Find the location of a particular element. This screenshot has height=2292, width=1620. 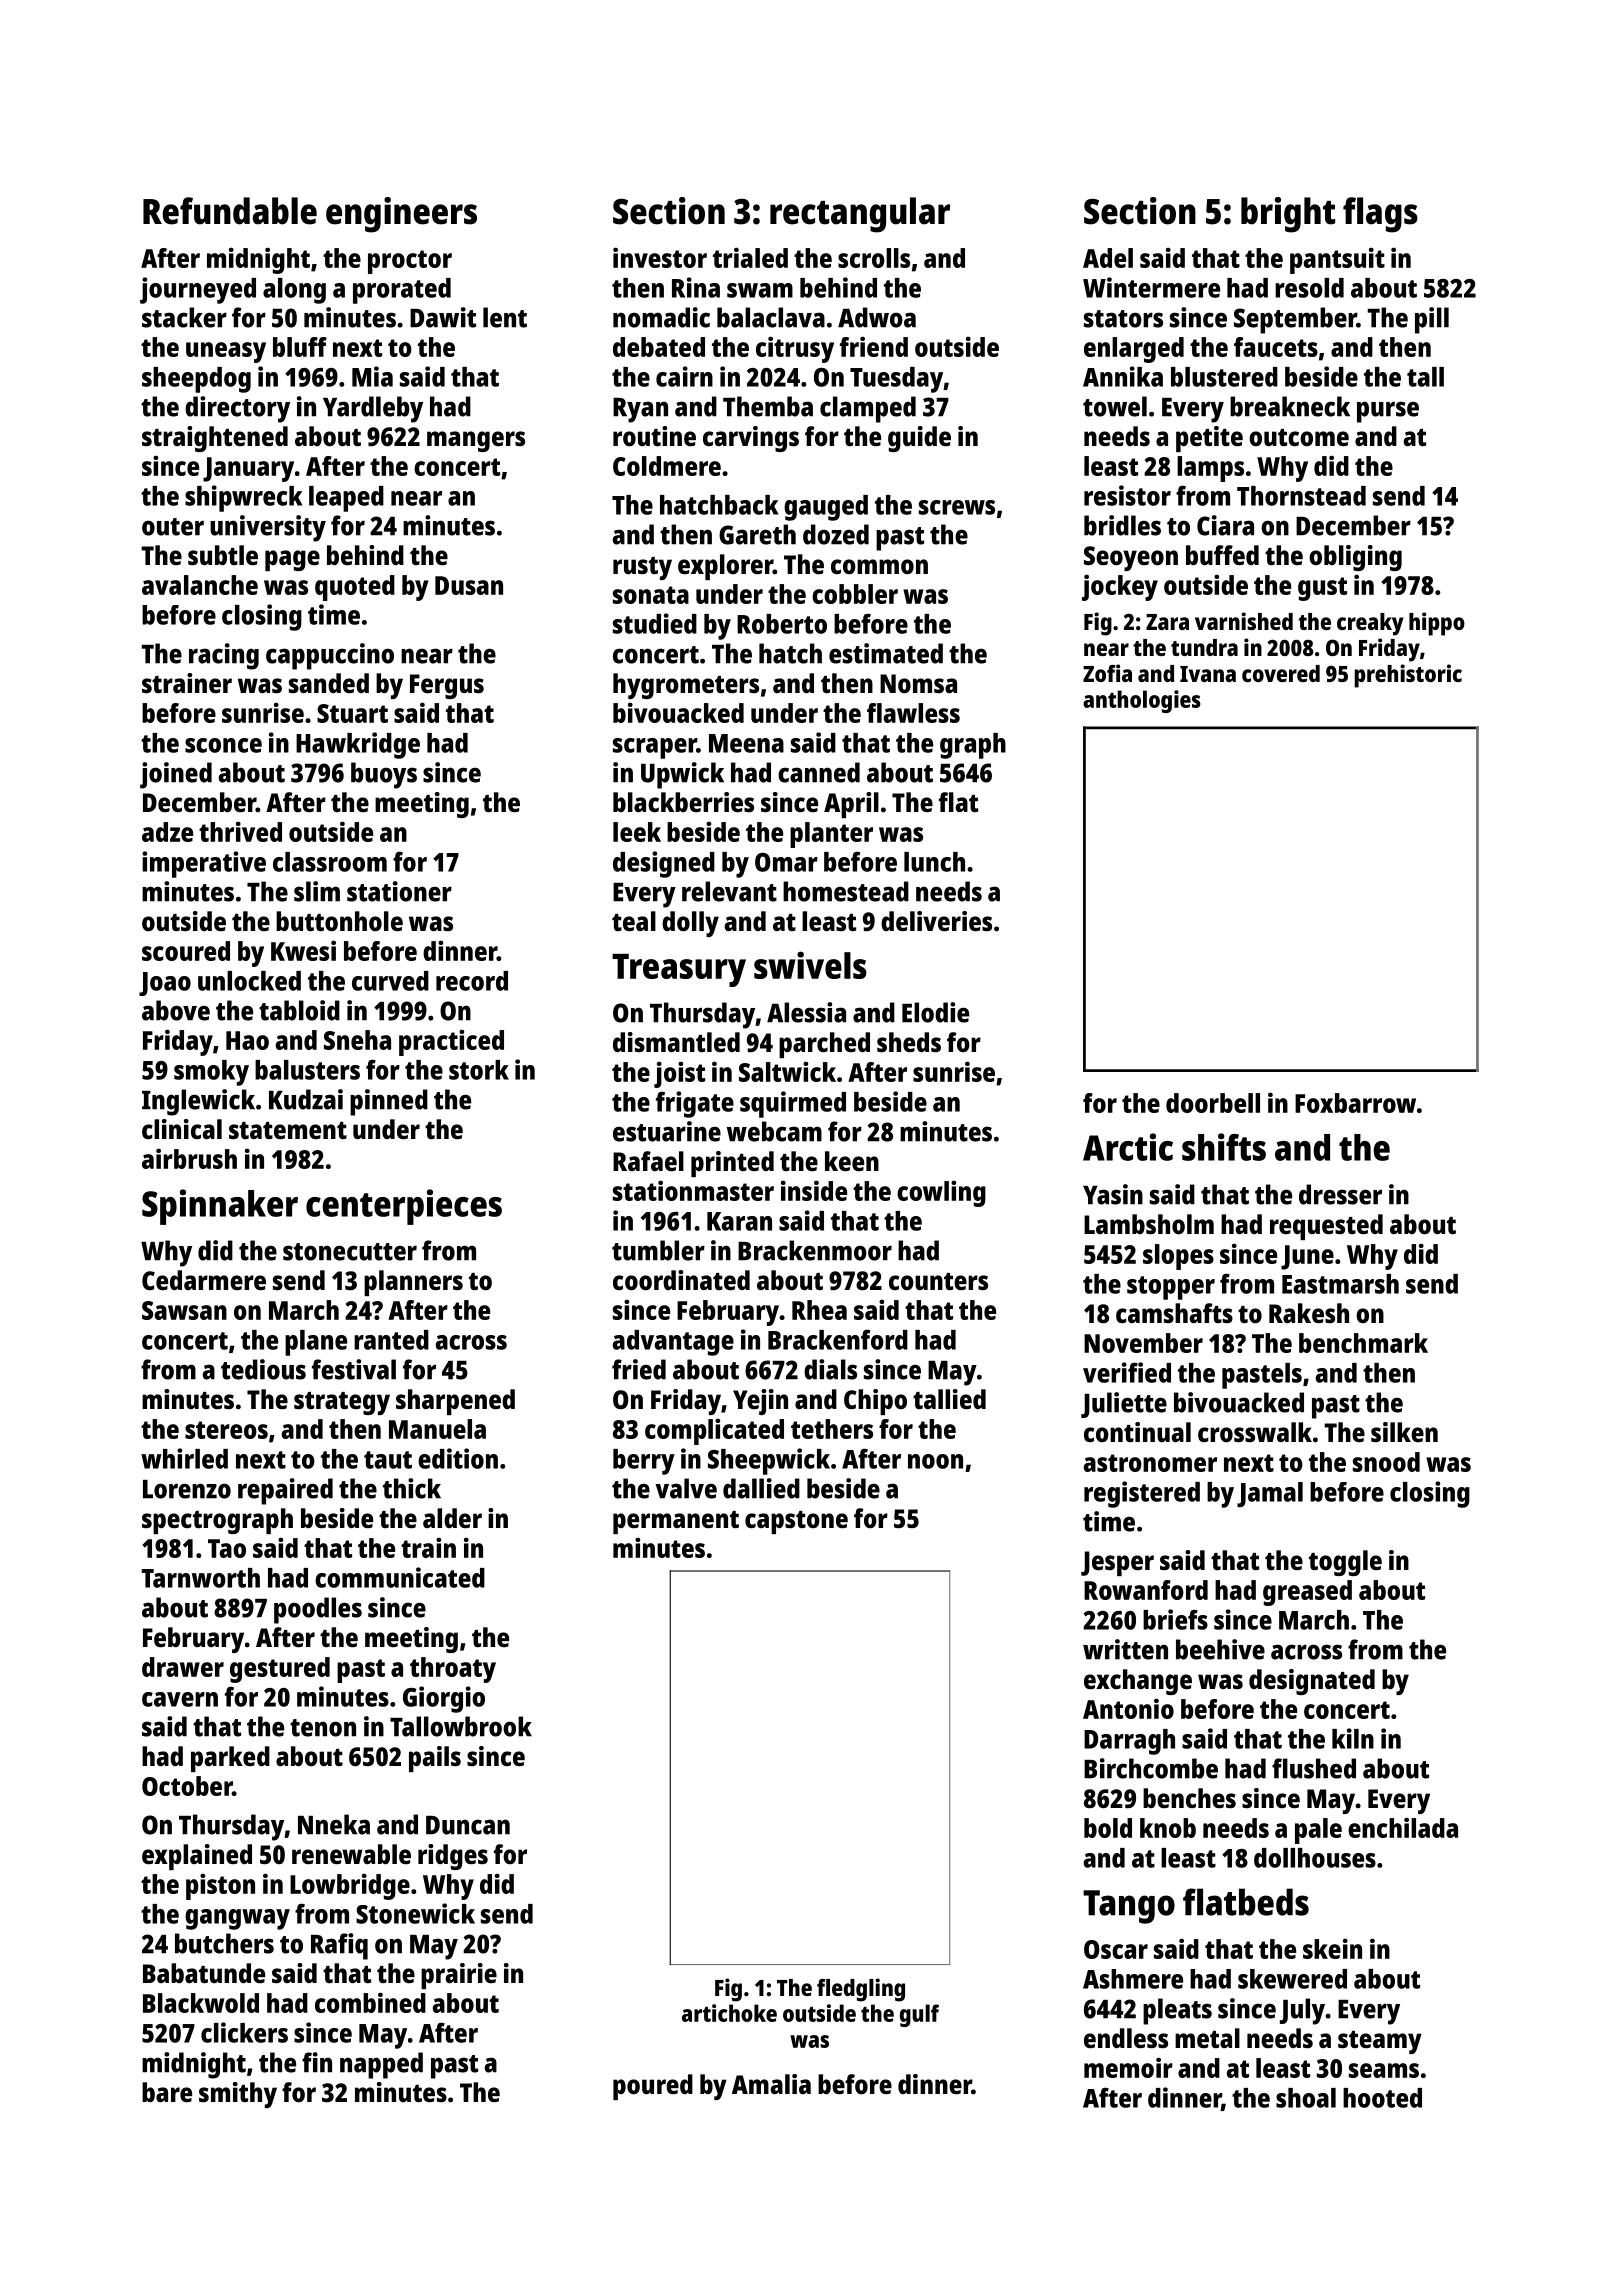

Duncan is located at coordinates (468, 1825).
